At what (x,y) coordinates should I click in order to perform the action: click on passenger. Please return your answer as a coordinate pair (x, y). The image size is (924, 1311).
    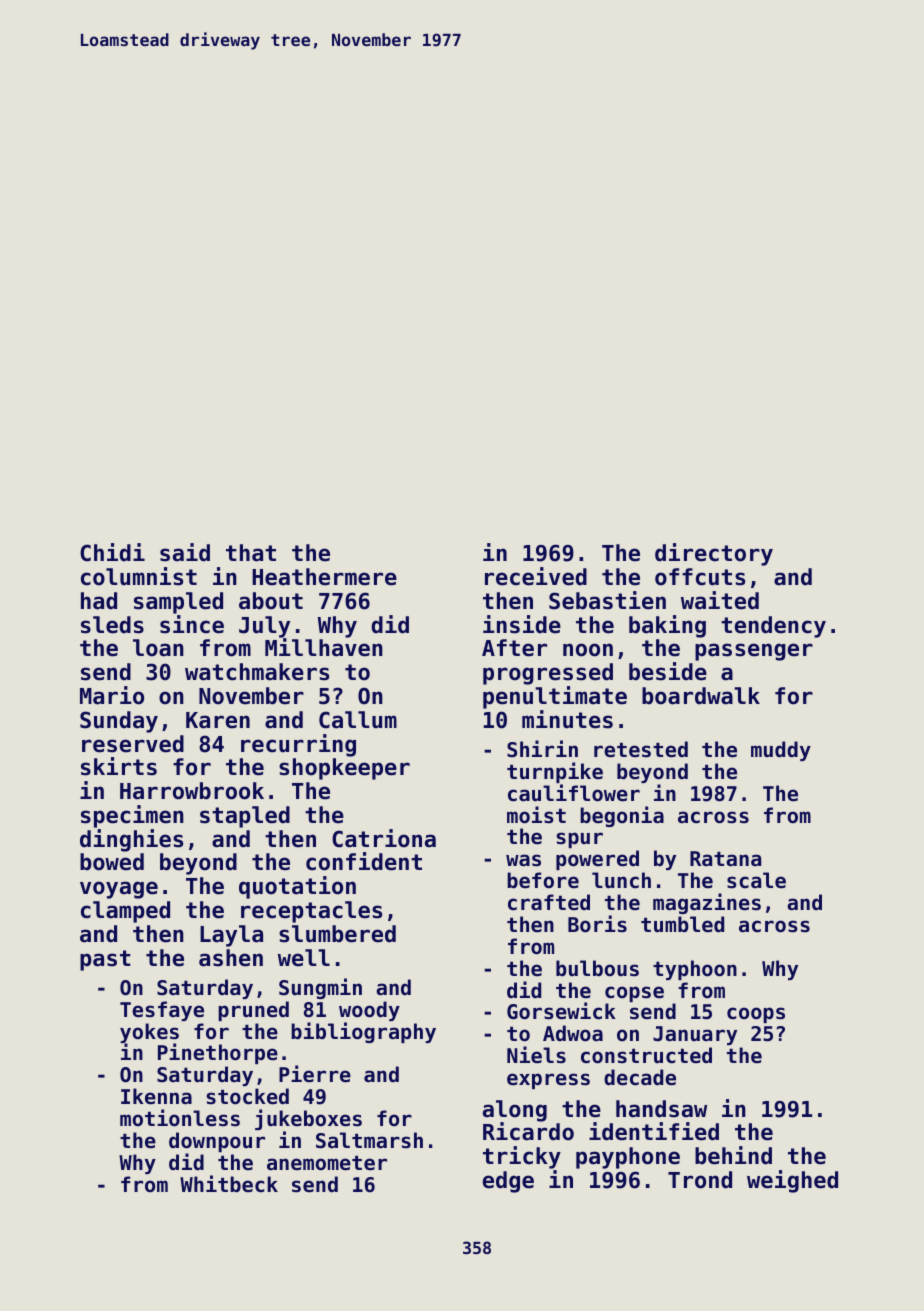
    Looking at the image, I should click on (754, 652).
